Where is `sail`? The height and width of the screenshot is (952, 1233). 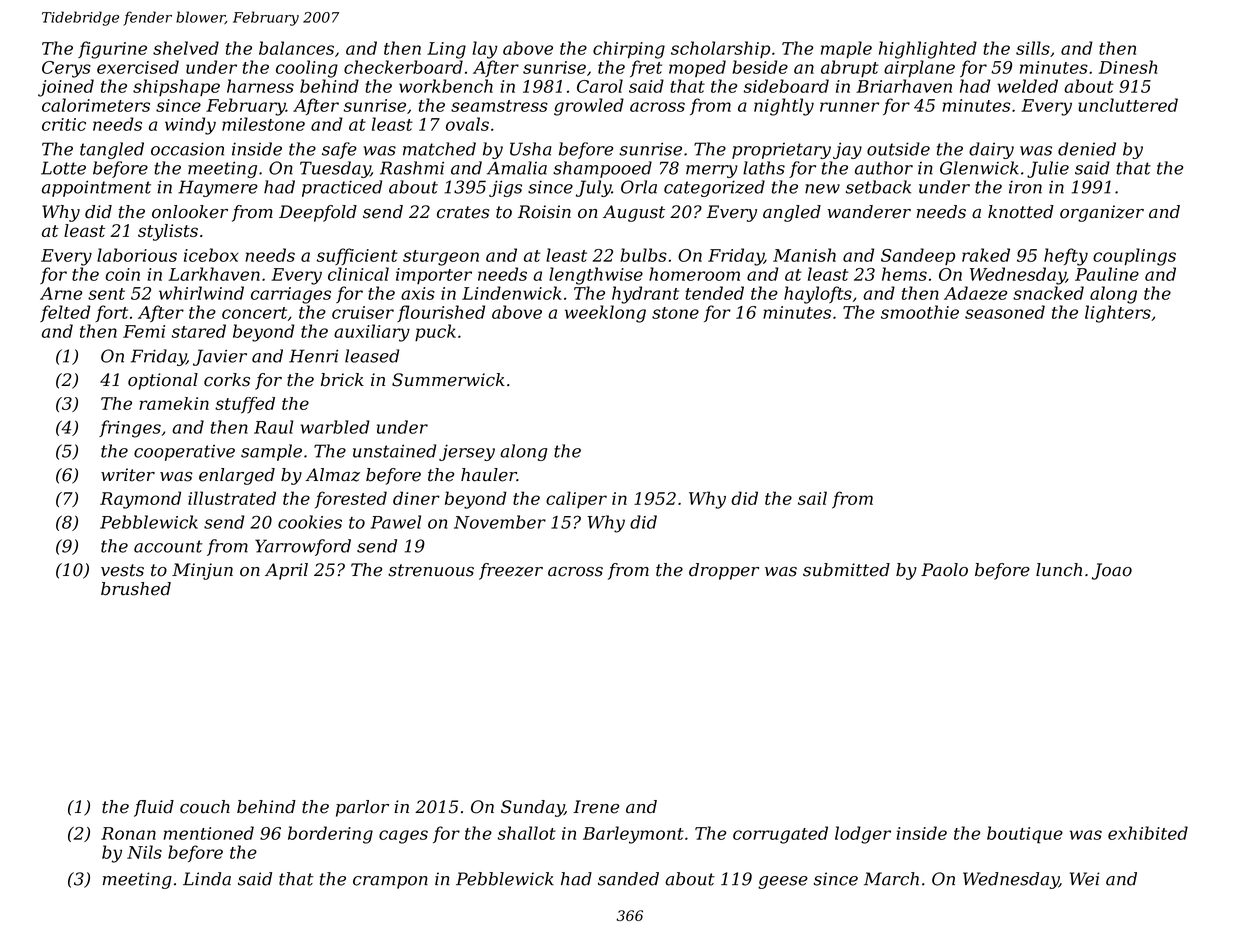
sail is located at coordinates (812, 498).
